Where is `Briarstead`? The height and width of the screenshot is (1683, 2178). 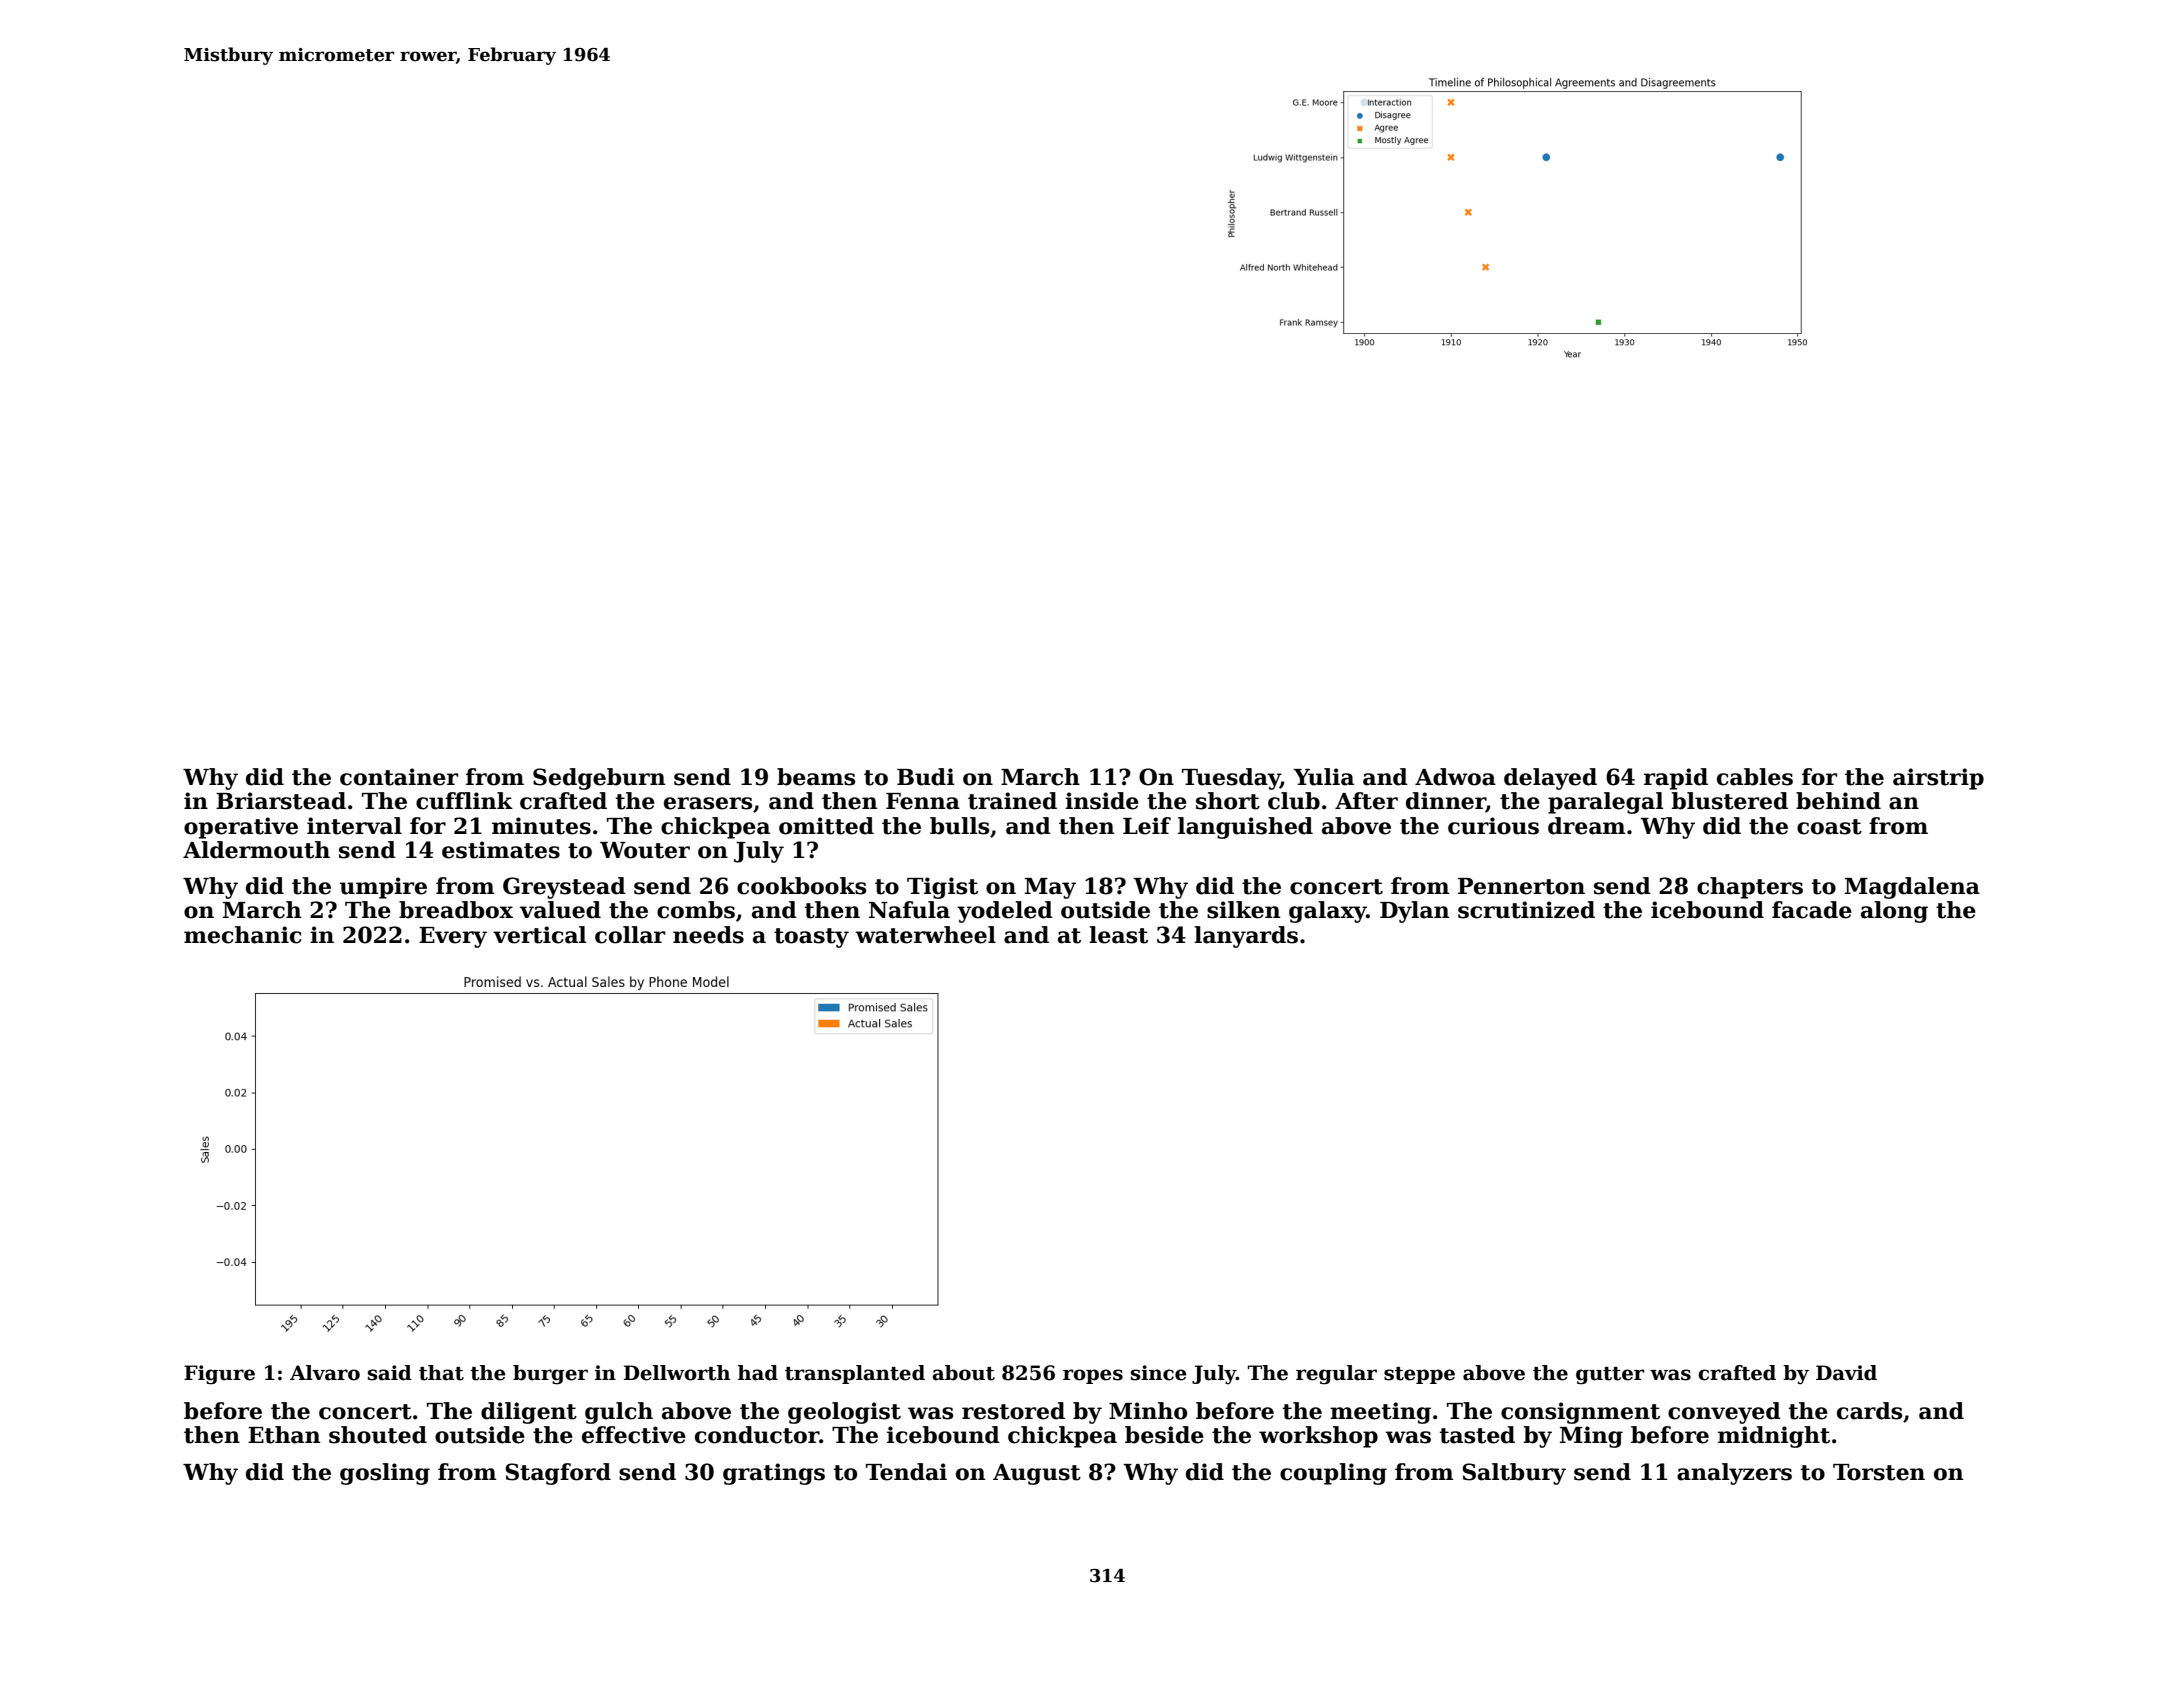 Briarstead is located at coordinates (281, 801).
